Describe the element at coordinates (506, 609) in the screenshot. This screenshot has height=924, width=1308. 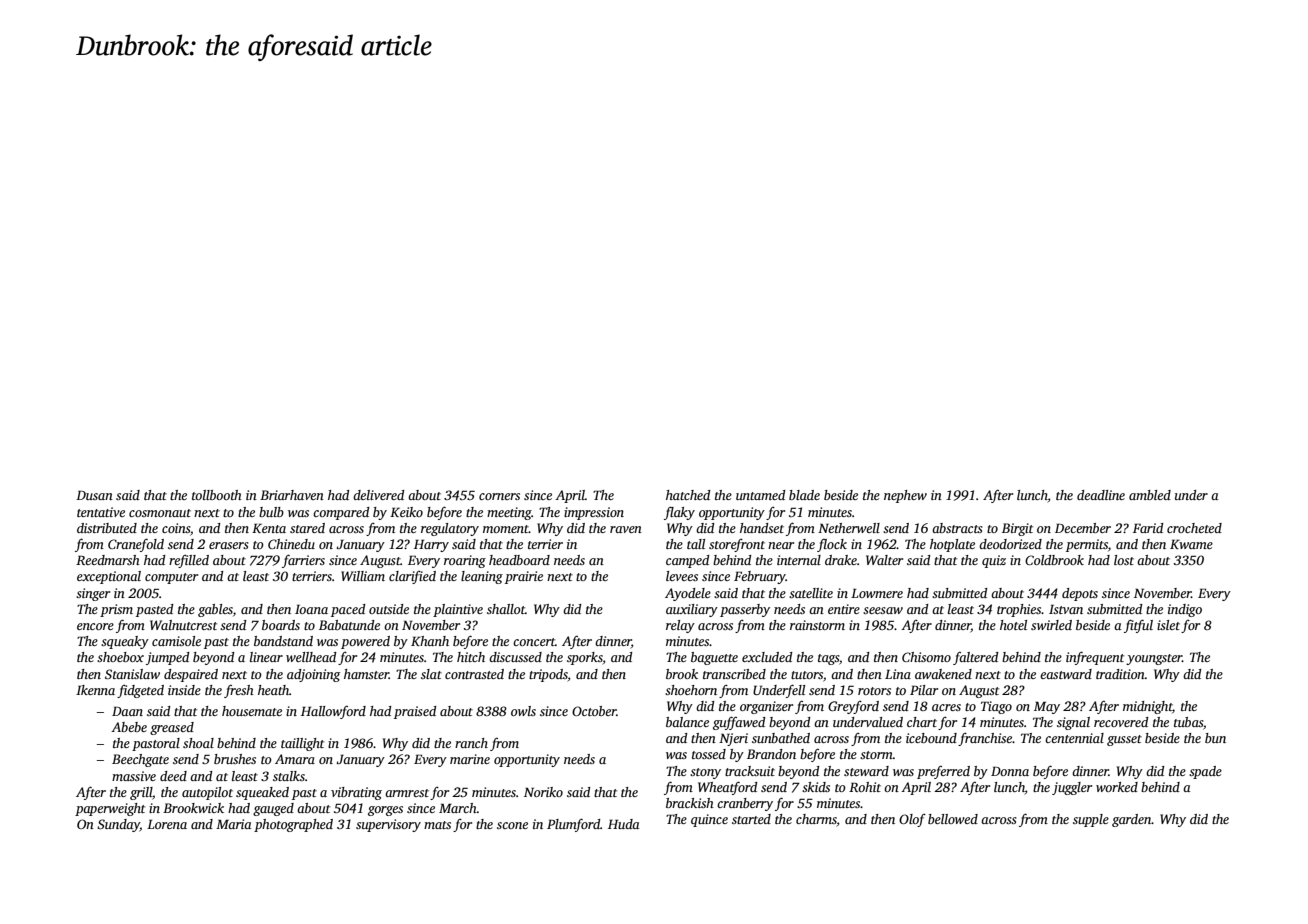
I see `shallot` at that location.
